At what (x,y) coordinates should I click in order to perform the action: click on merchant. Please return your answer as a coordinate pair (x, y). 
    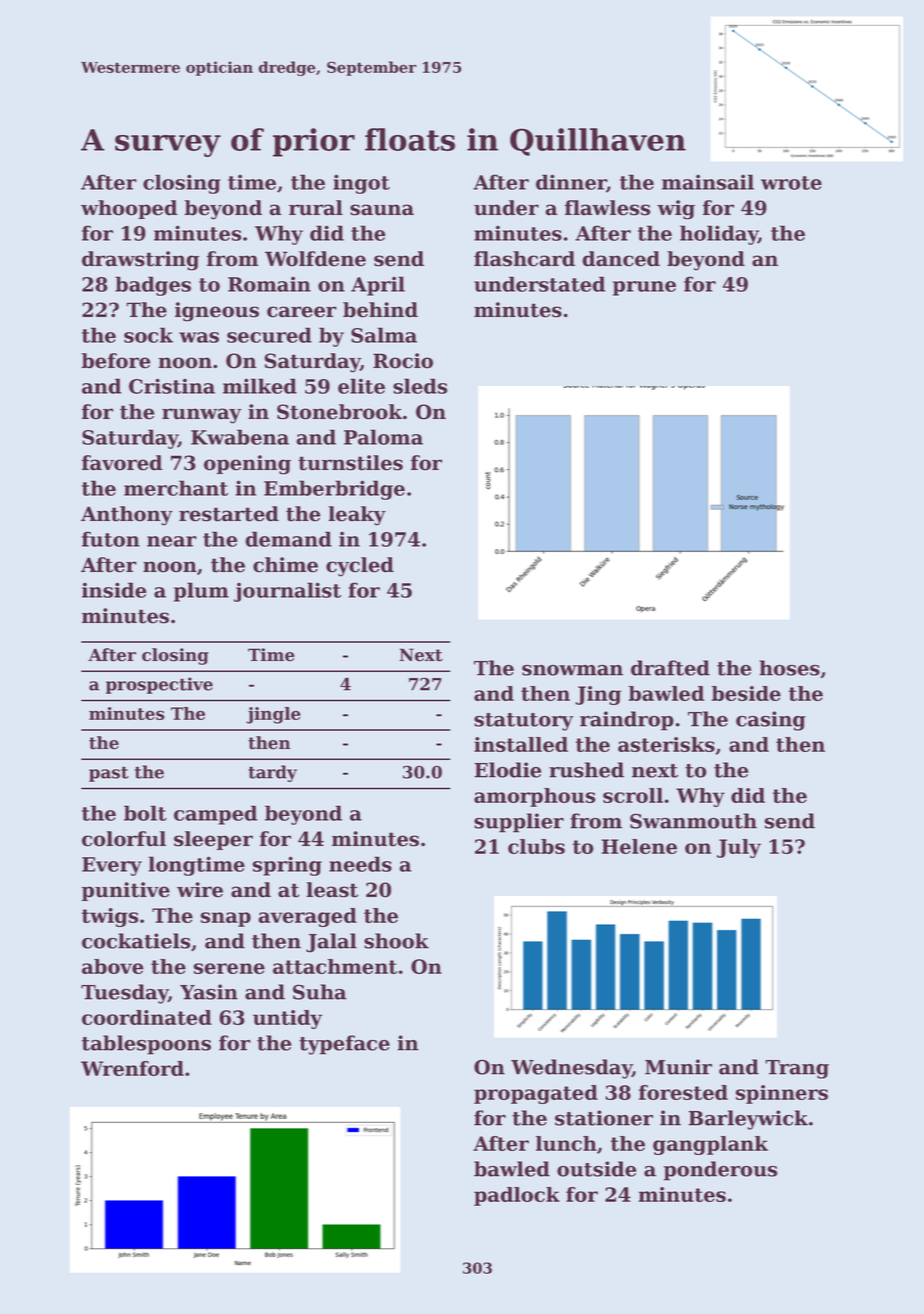
    Looking at the image, I should click on (176, 488).
